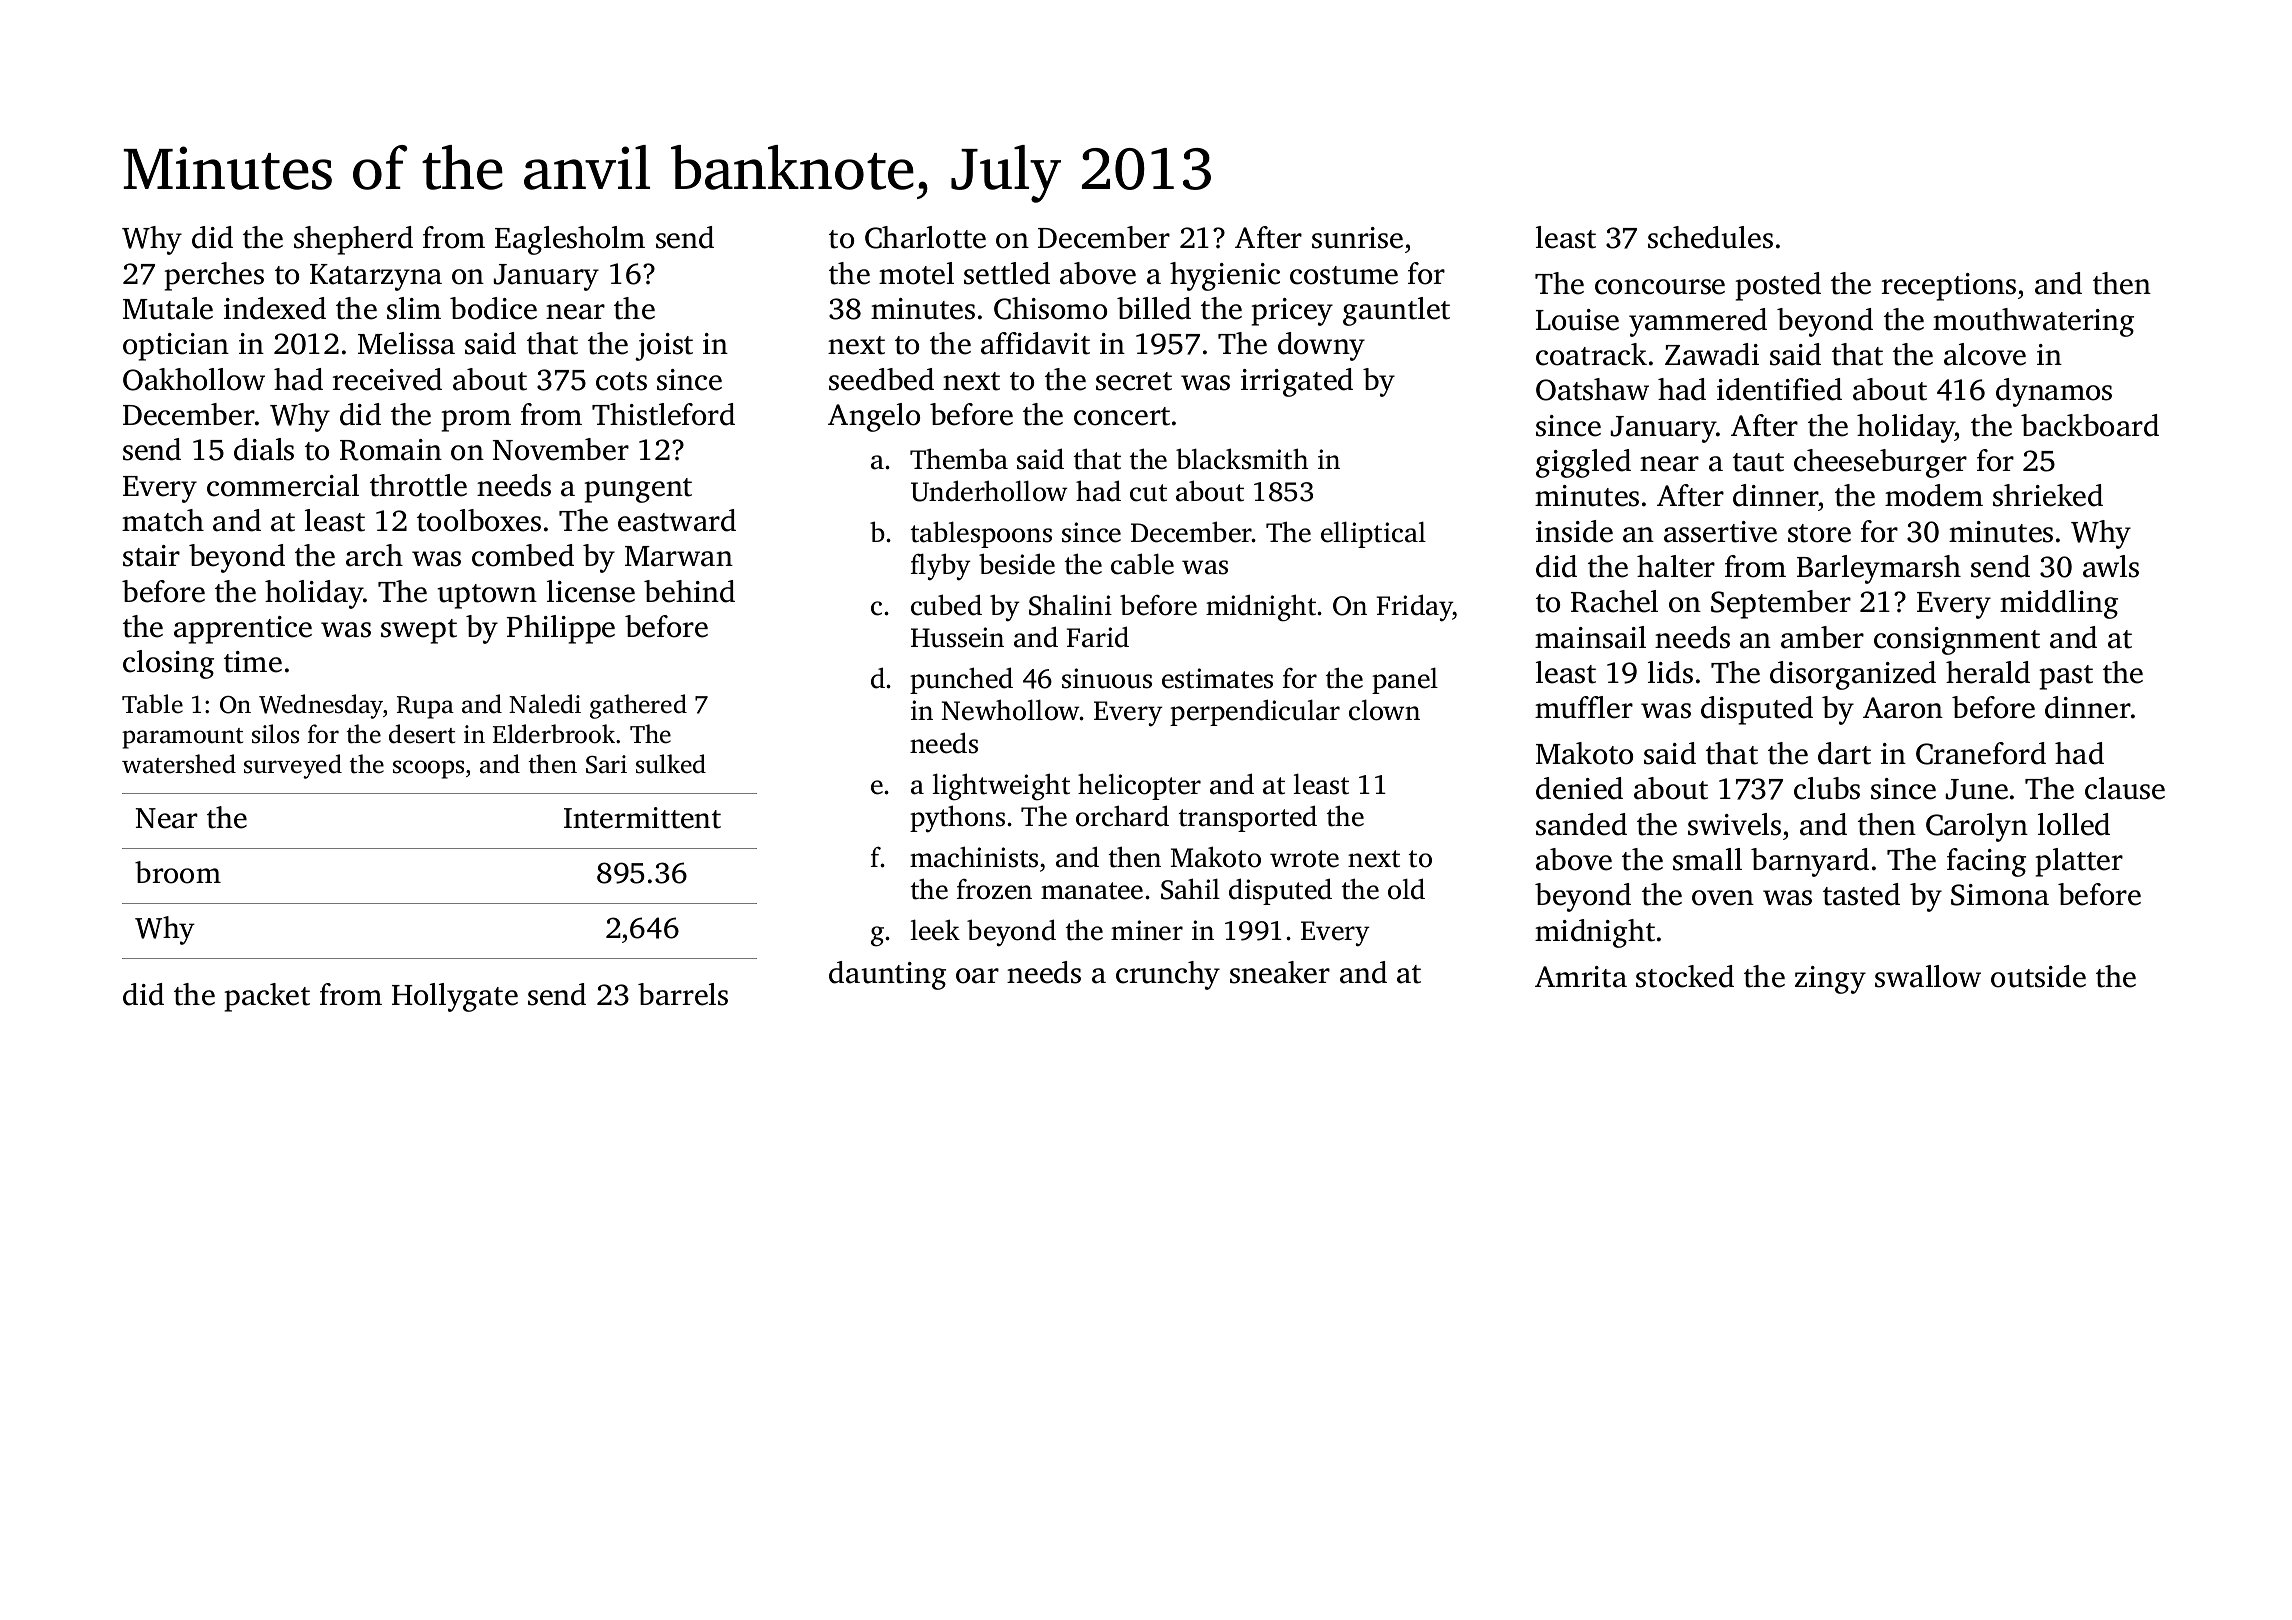 This screenshot has height=1620, width=2292. I want to click on transported, so click(1248, 818).
